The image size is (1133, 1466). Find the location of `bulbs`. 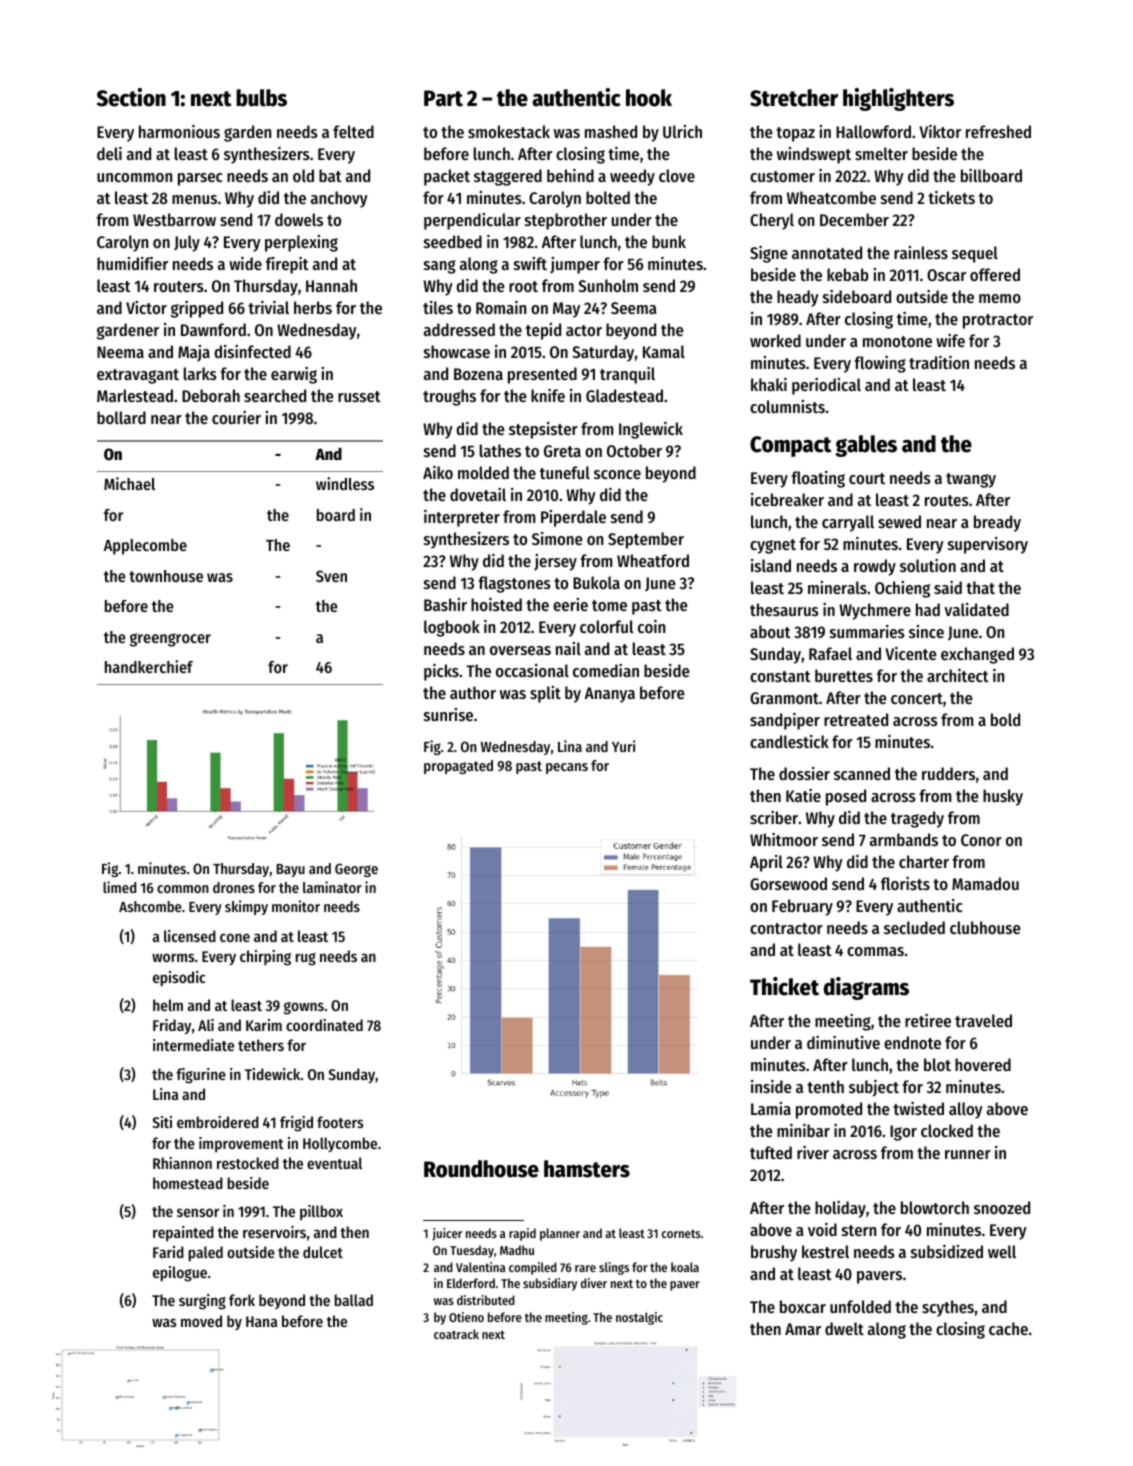

bulbs is located at coordinates (261, 98).
